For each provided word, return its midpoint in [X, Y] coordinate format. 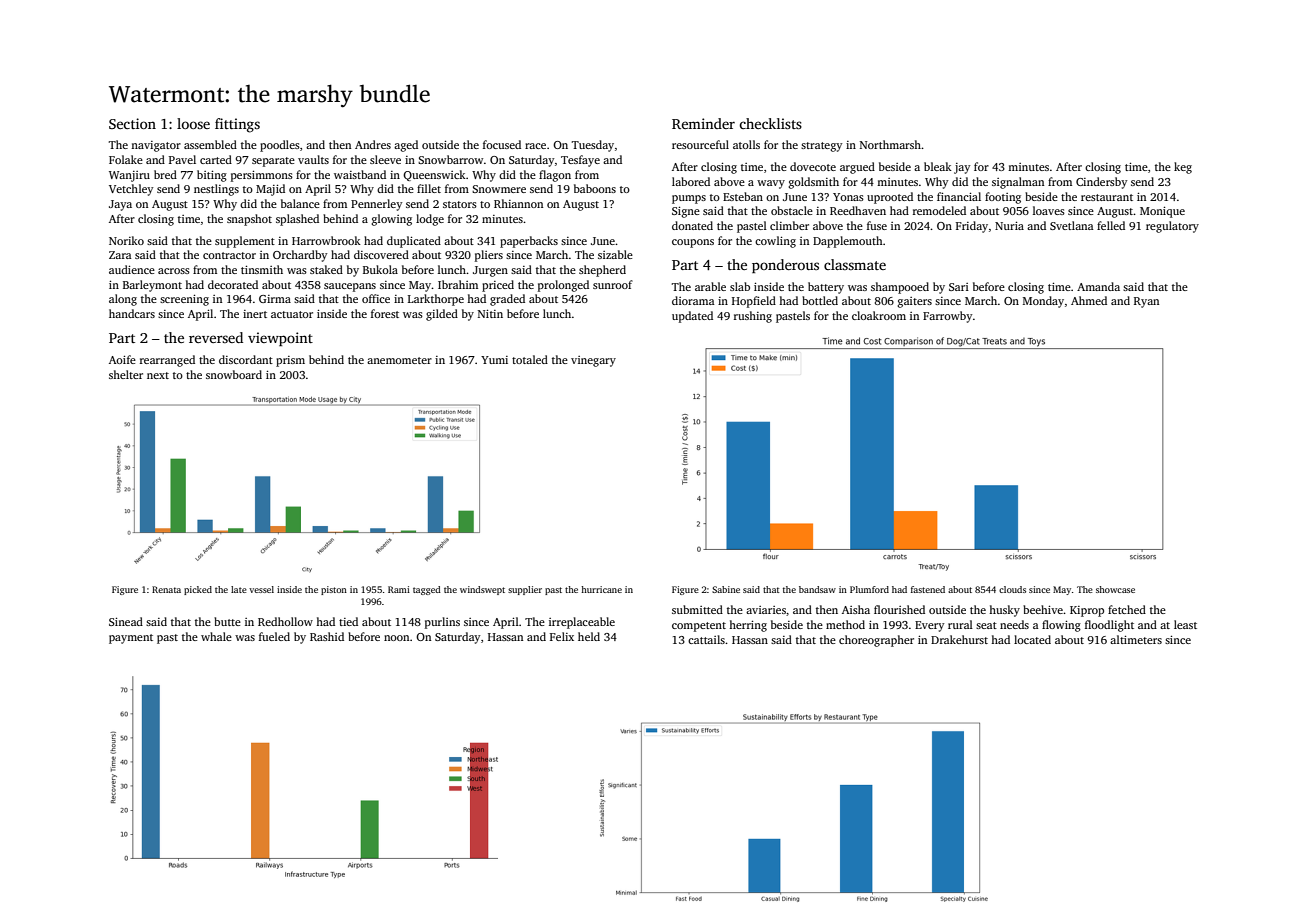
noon [396, 638]
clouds [1012, 589]
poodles [280, 146]
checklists [770, 123]
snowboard [234, 374]
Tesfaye [580, 161]
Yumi [494, 360]
